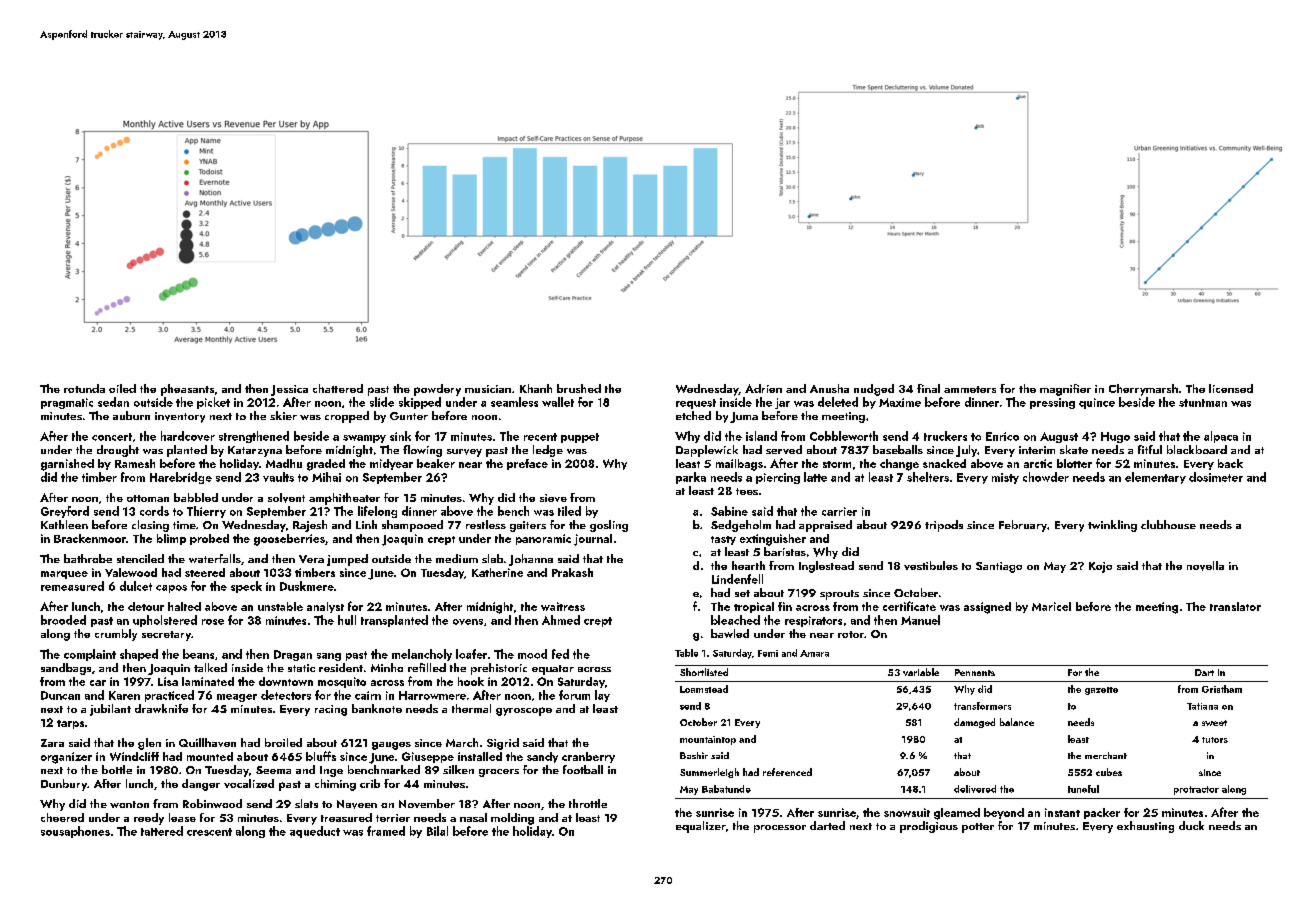 Image resolution: width=1308 pixels, height=924 pixels. What do you see at coordinates (75, 832) in the screenshot?
I see `sousaphones` at bounding box center [75, 832].
